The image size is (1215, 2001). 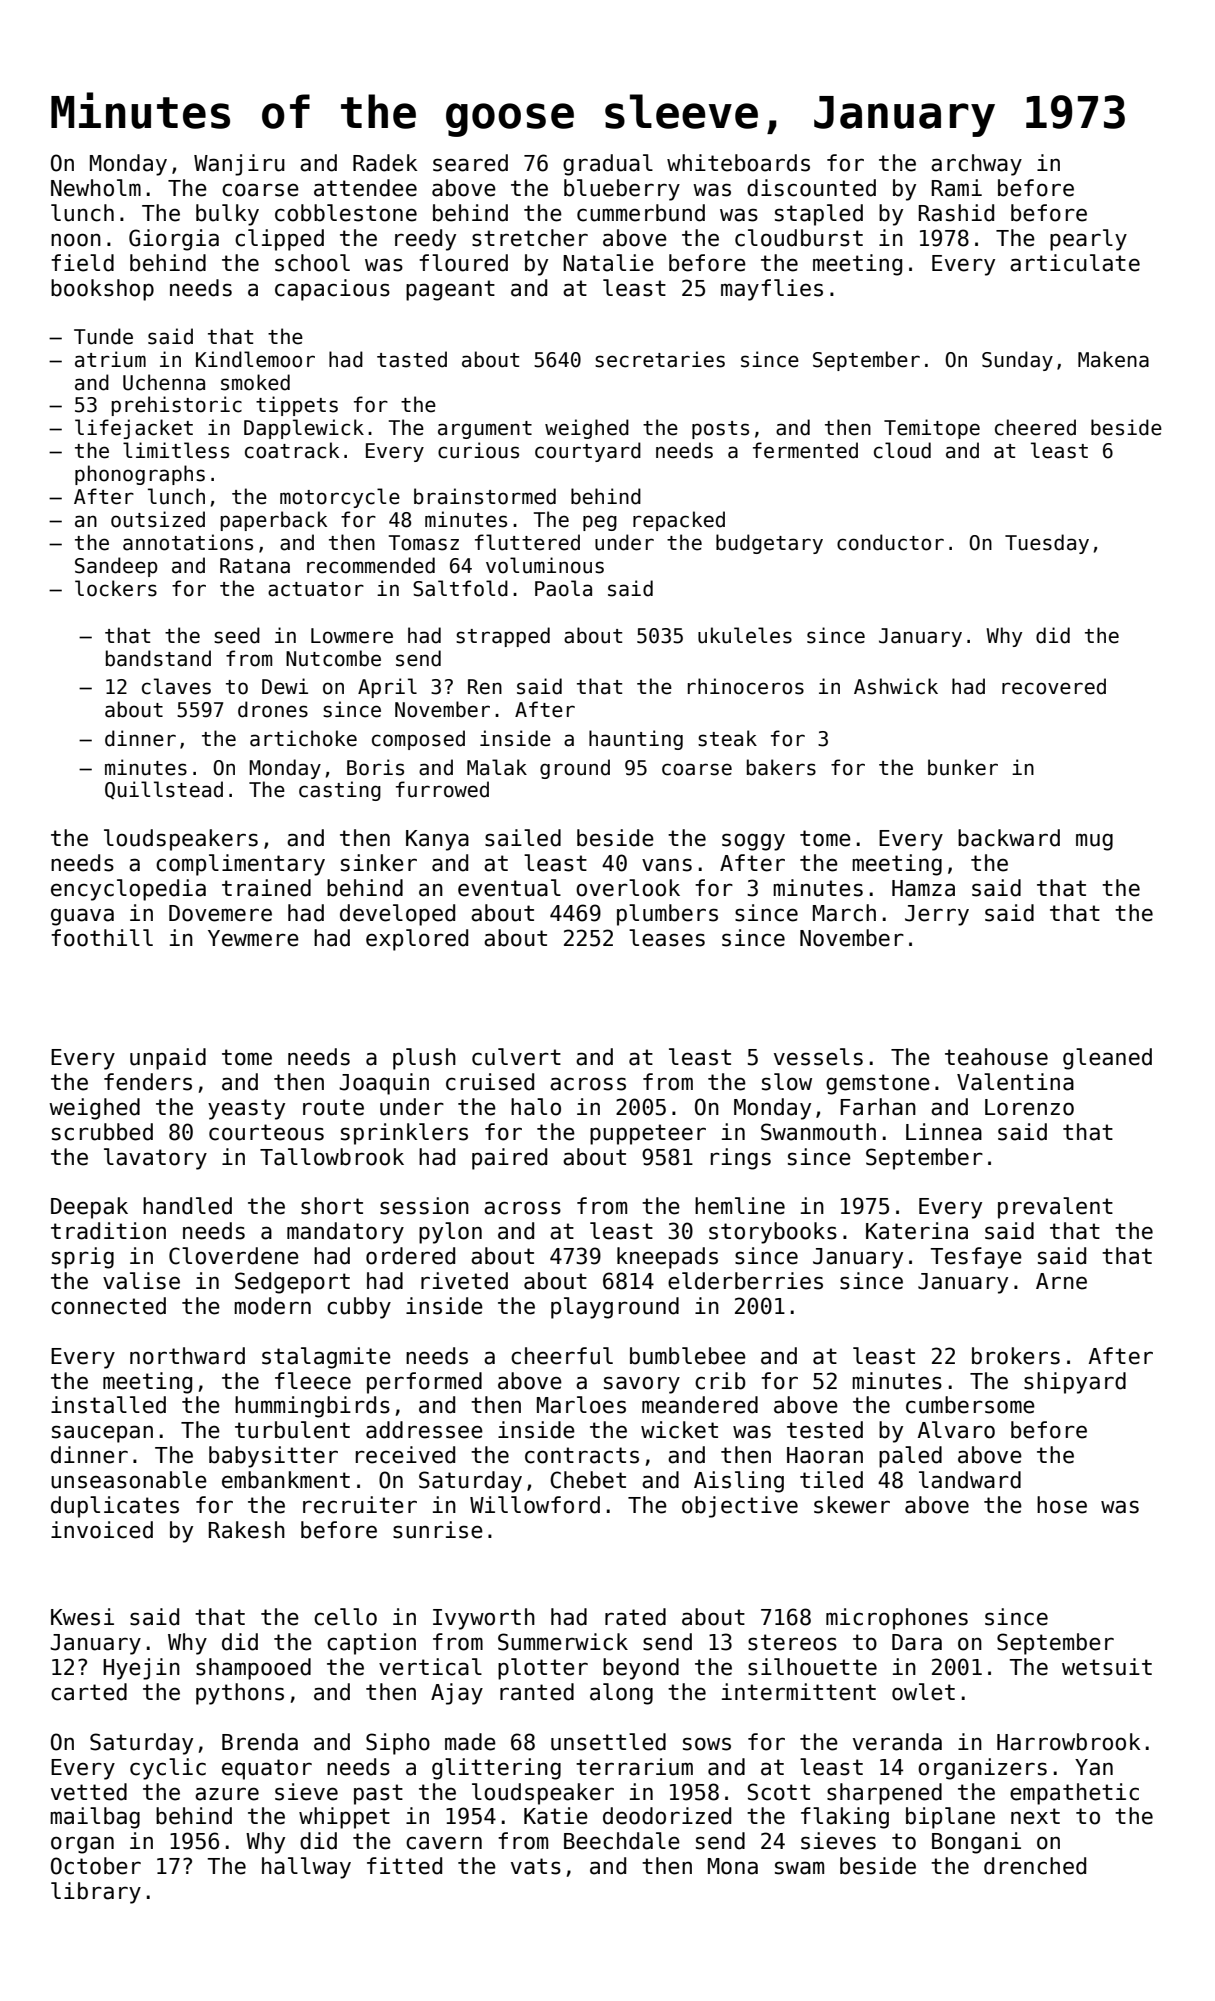 What do you see at coordinates (1088, 240) in the image?
I see `pearly` at bounding box center [1088, 240].
